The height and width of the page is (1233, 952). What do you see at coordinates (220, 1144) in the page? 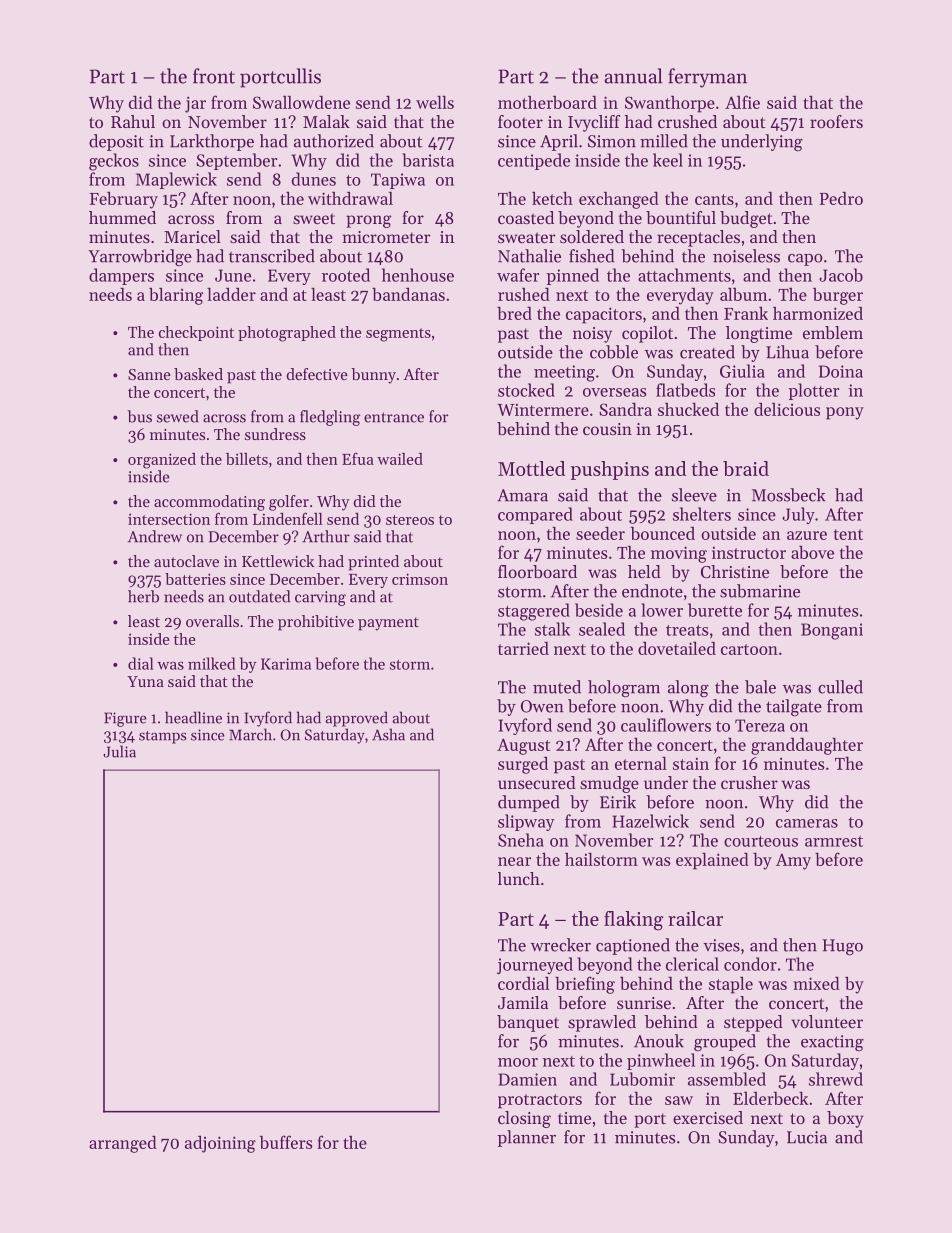
I see `adjoining` at bounding box center [220, 1144].
